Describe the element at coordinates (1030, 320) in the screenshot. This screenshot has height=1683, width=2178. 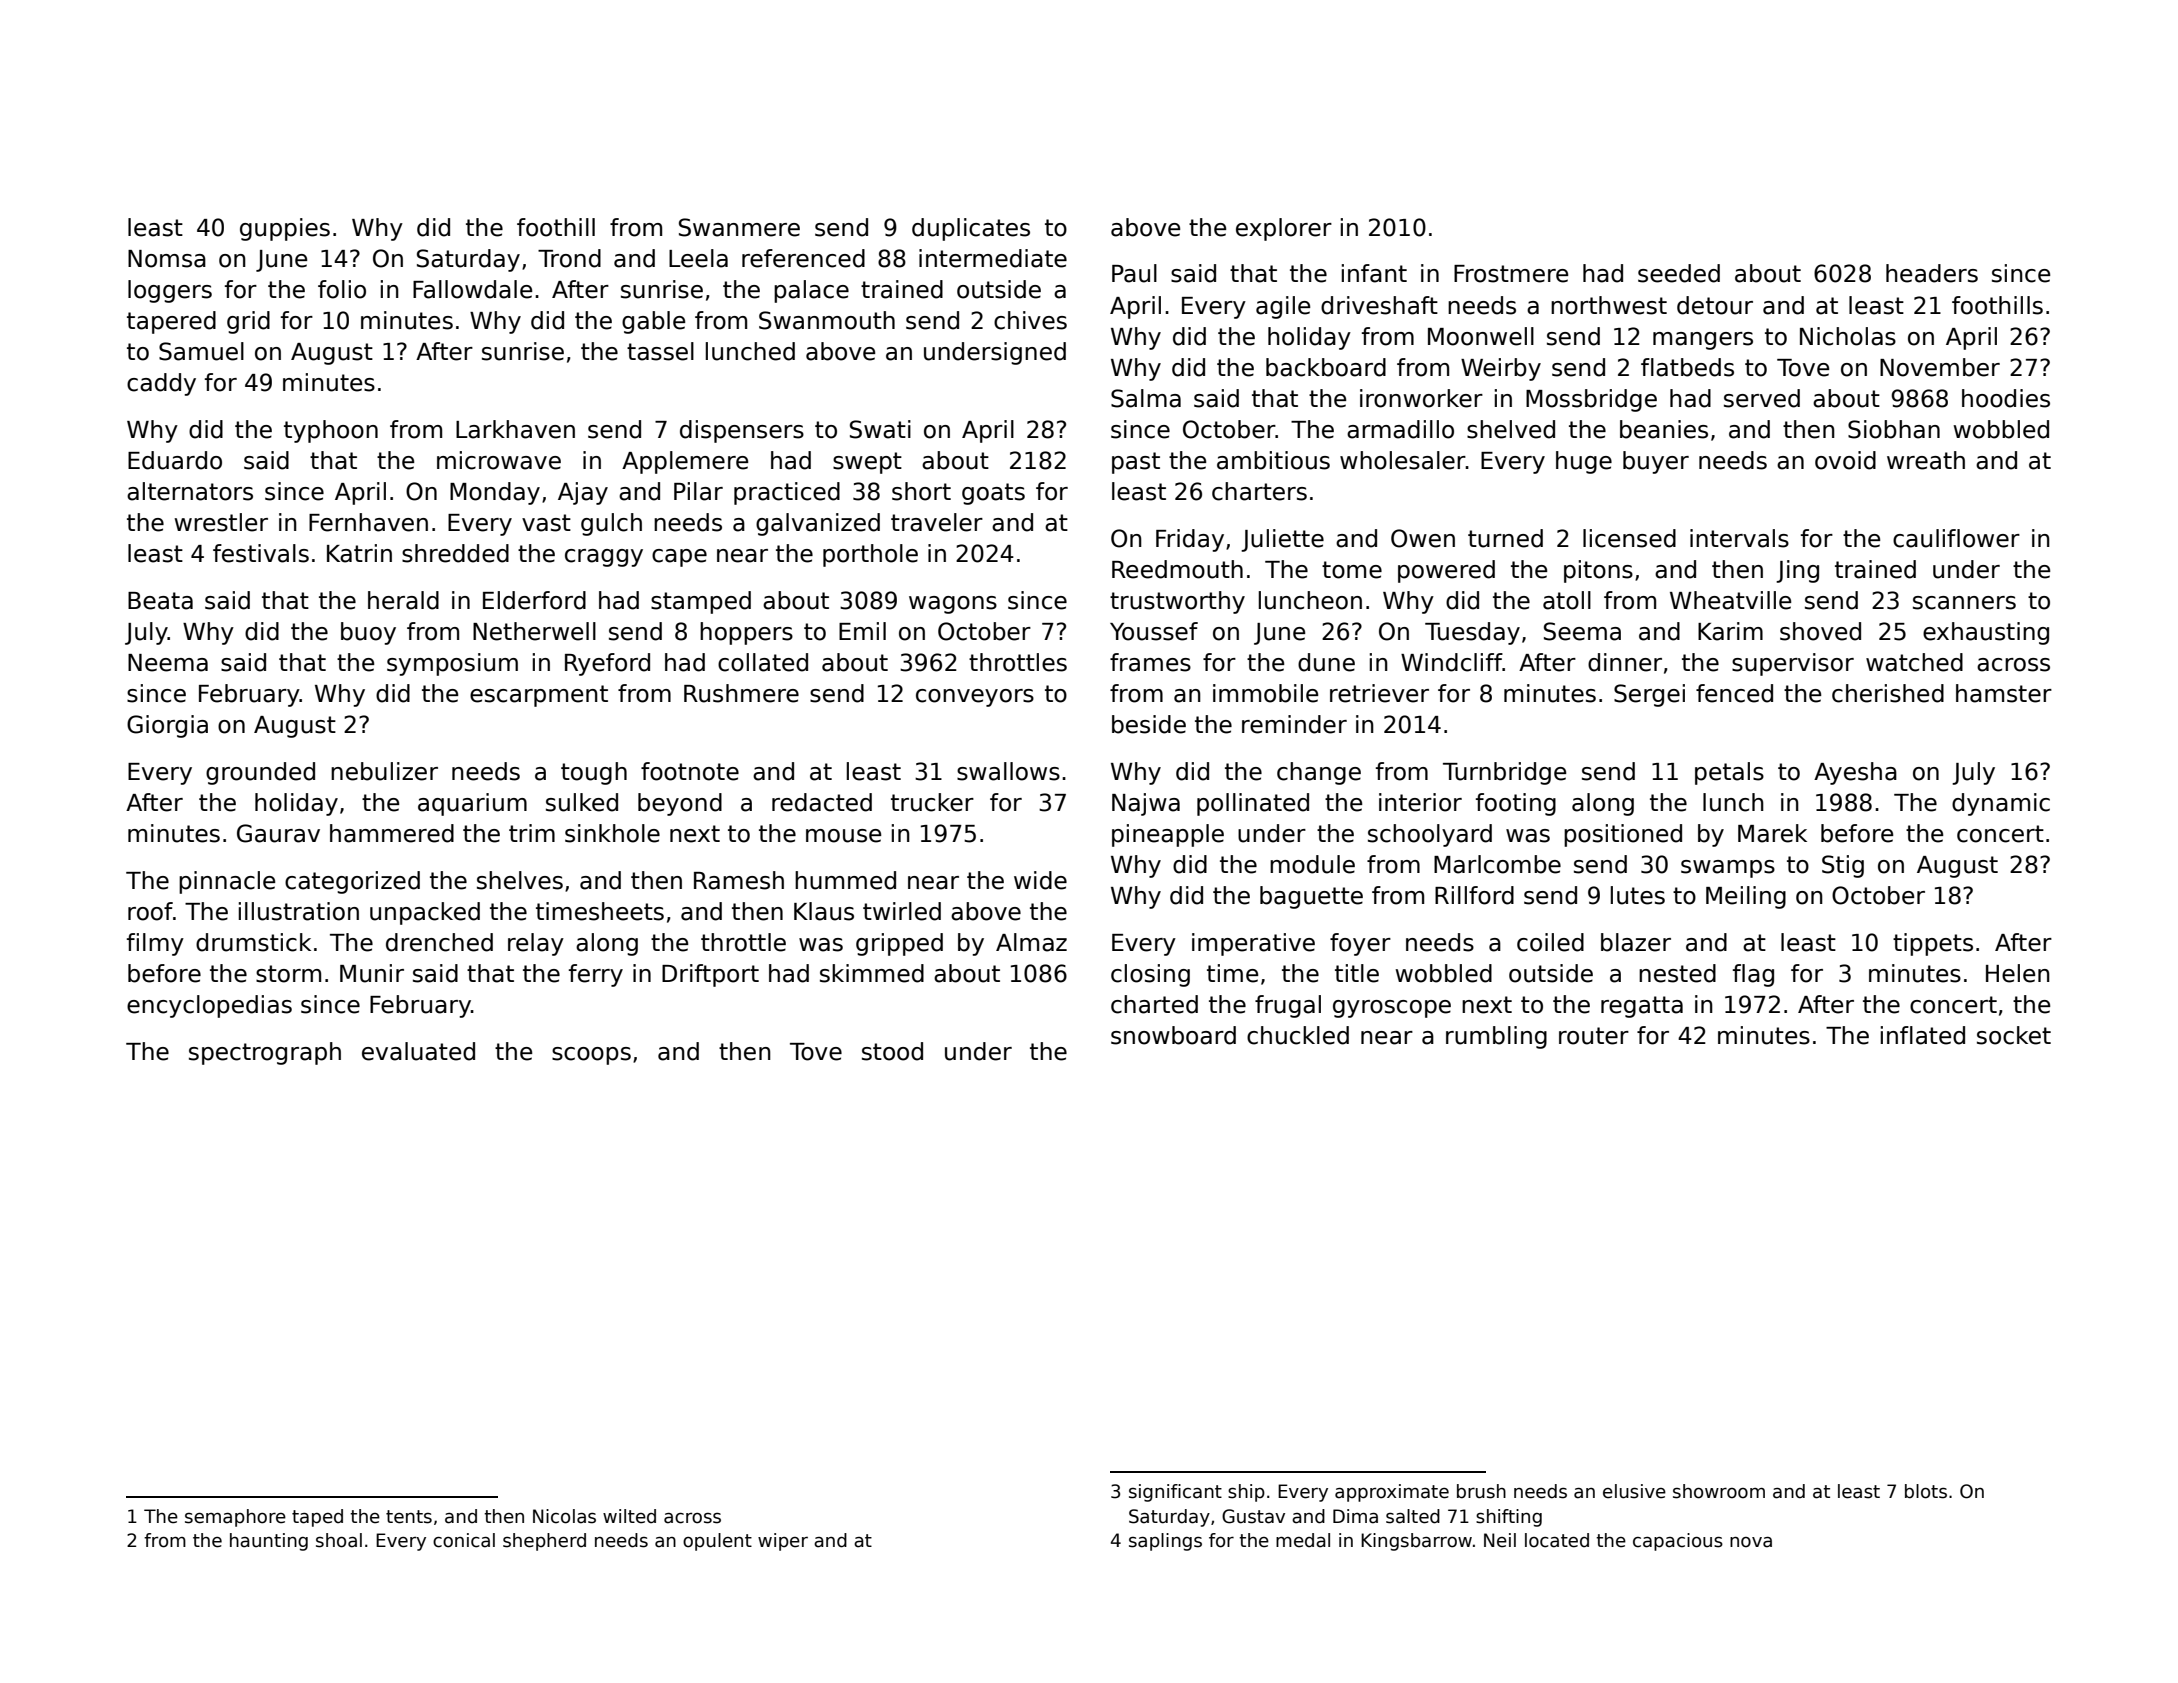
I see `chives` at that location.
